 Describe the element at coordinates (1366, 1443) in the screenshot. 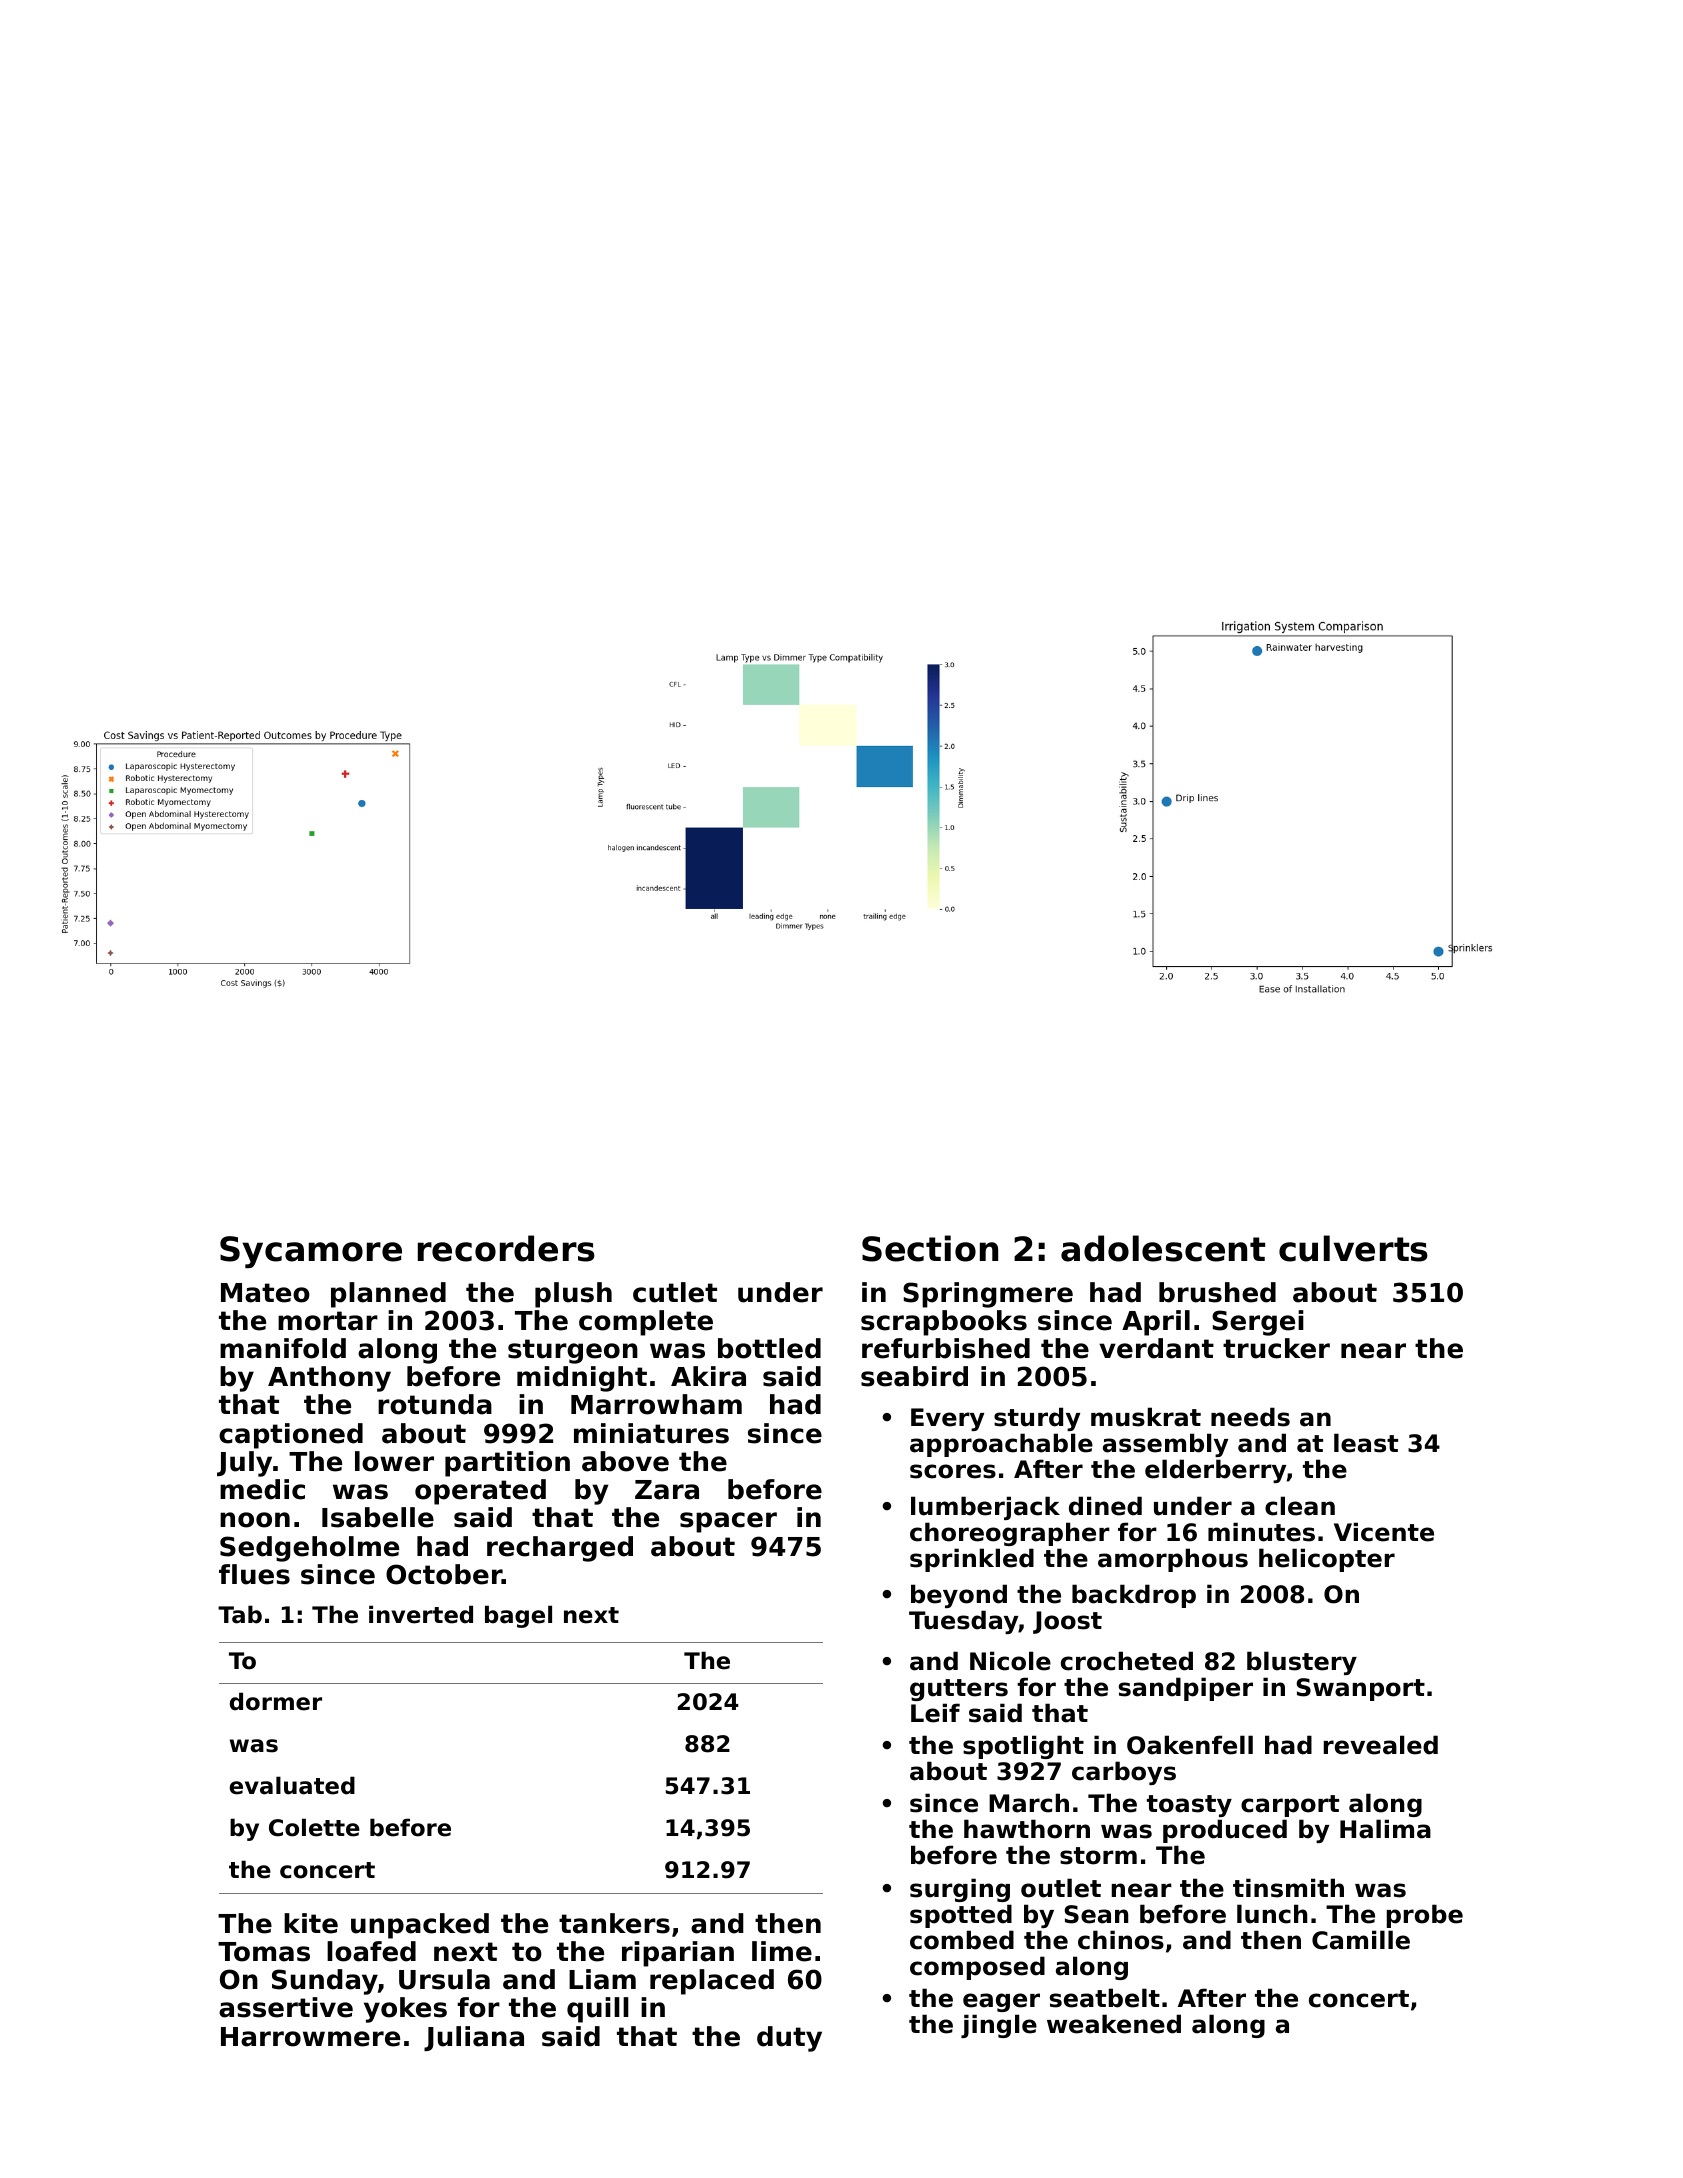

I see `least` at that location.
